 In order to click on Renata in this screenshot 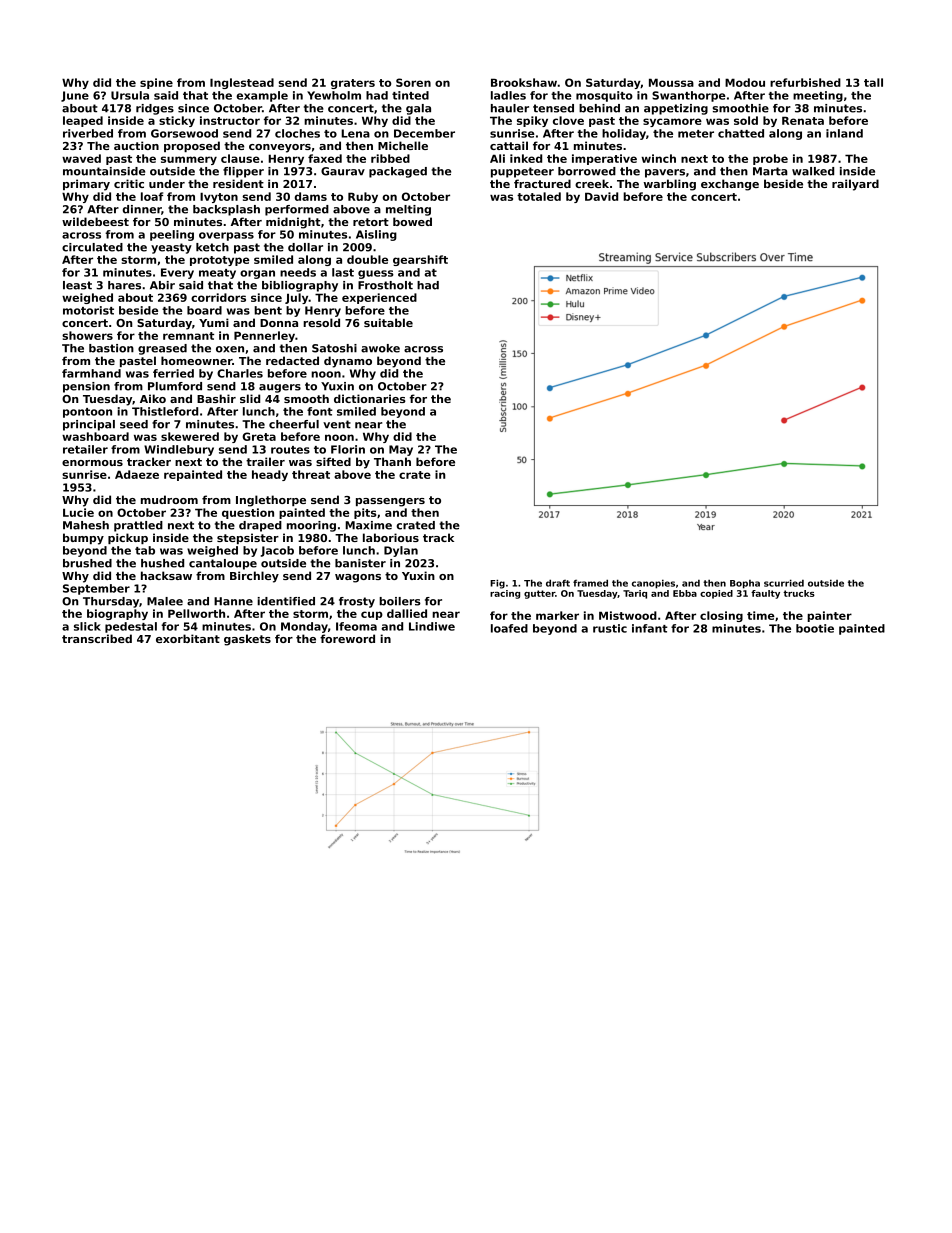, I will do `click(803, 120)`.
